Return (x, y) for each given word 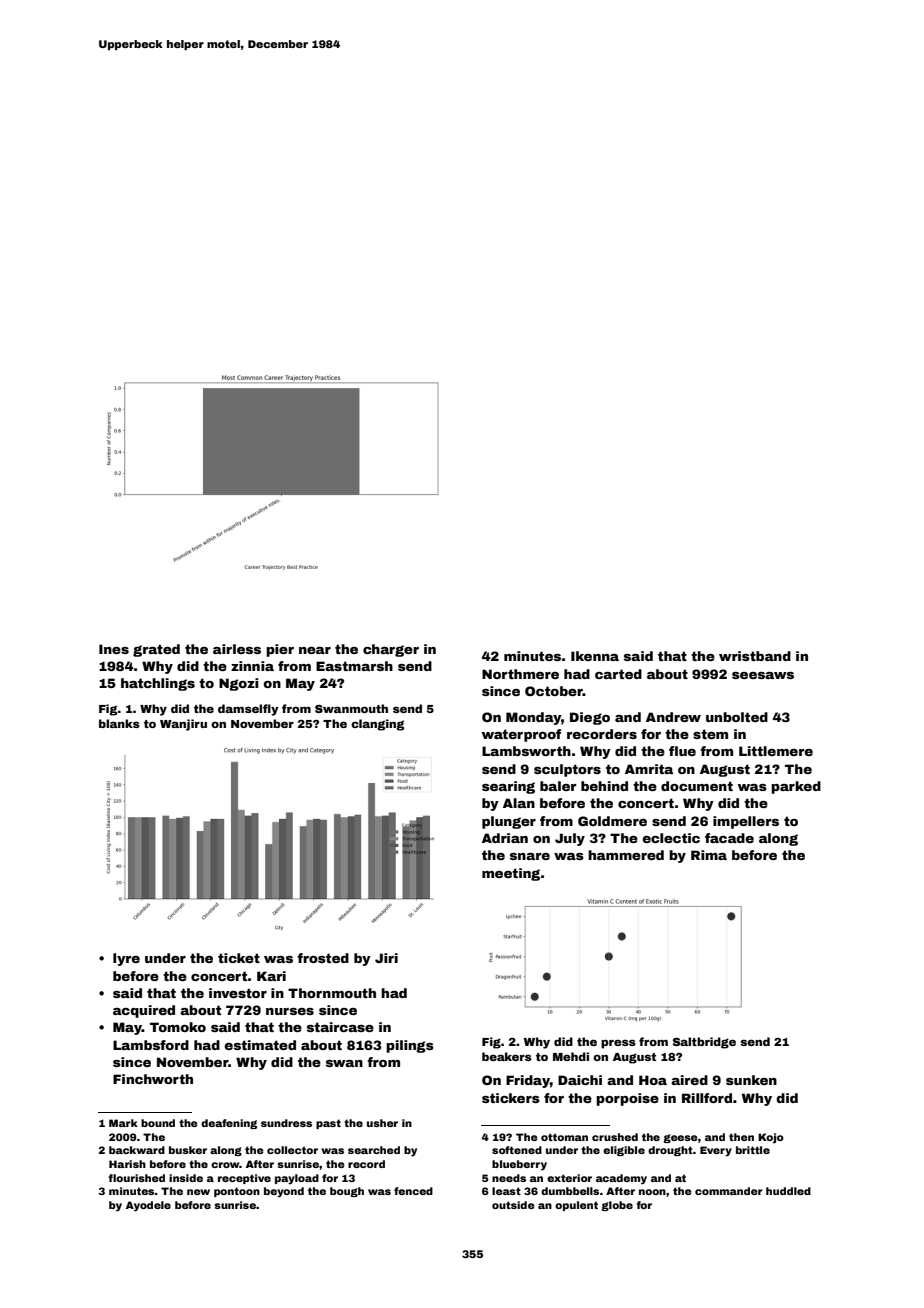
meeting (511, 874)
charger (391, 650)
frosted (323, 958)
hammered (626, 855)
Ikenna (595, 656)
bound (158, 1123)
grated (156, 650)
